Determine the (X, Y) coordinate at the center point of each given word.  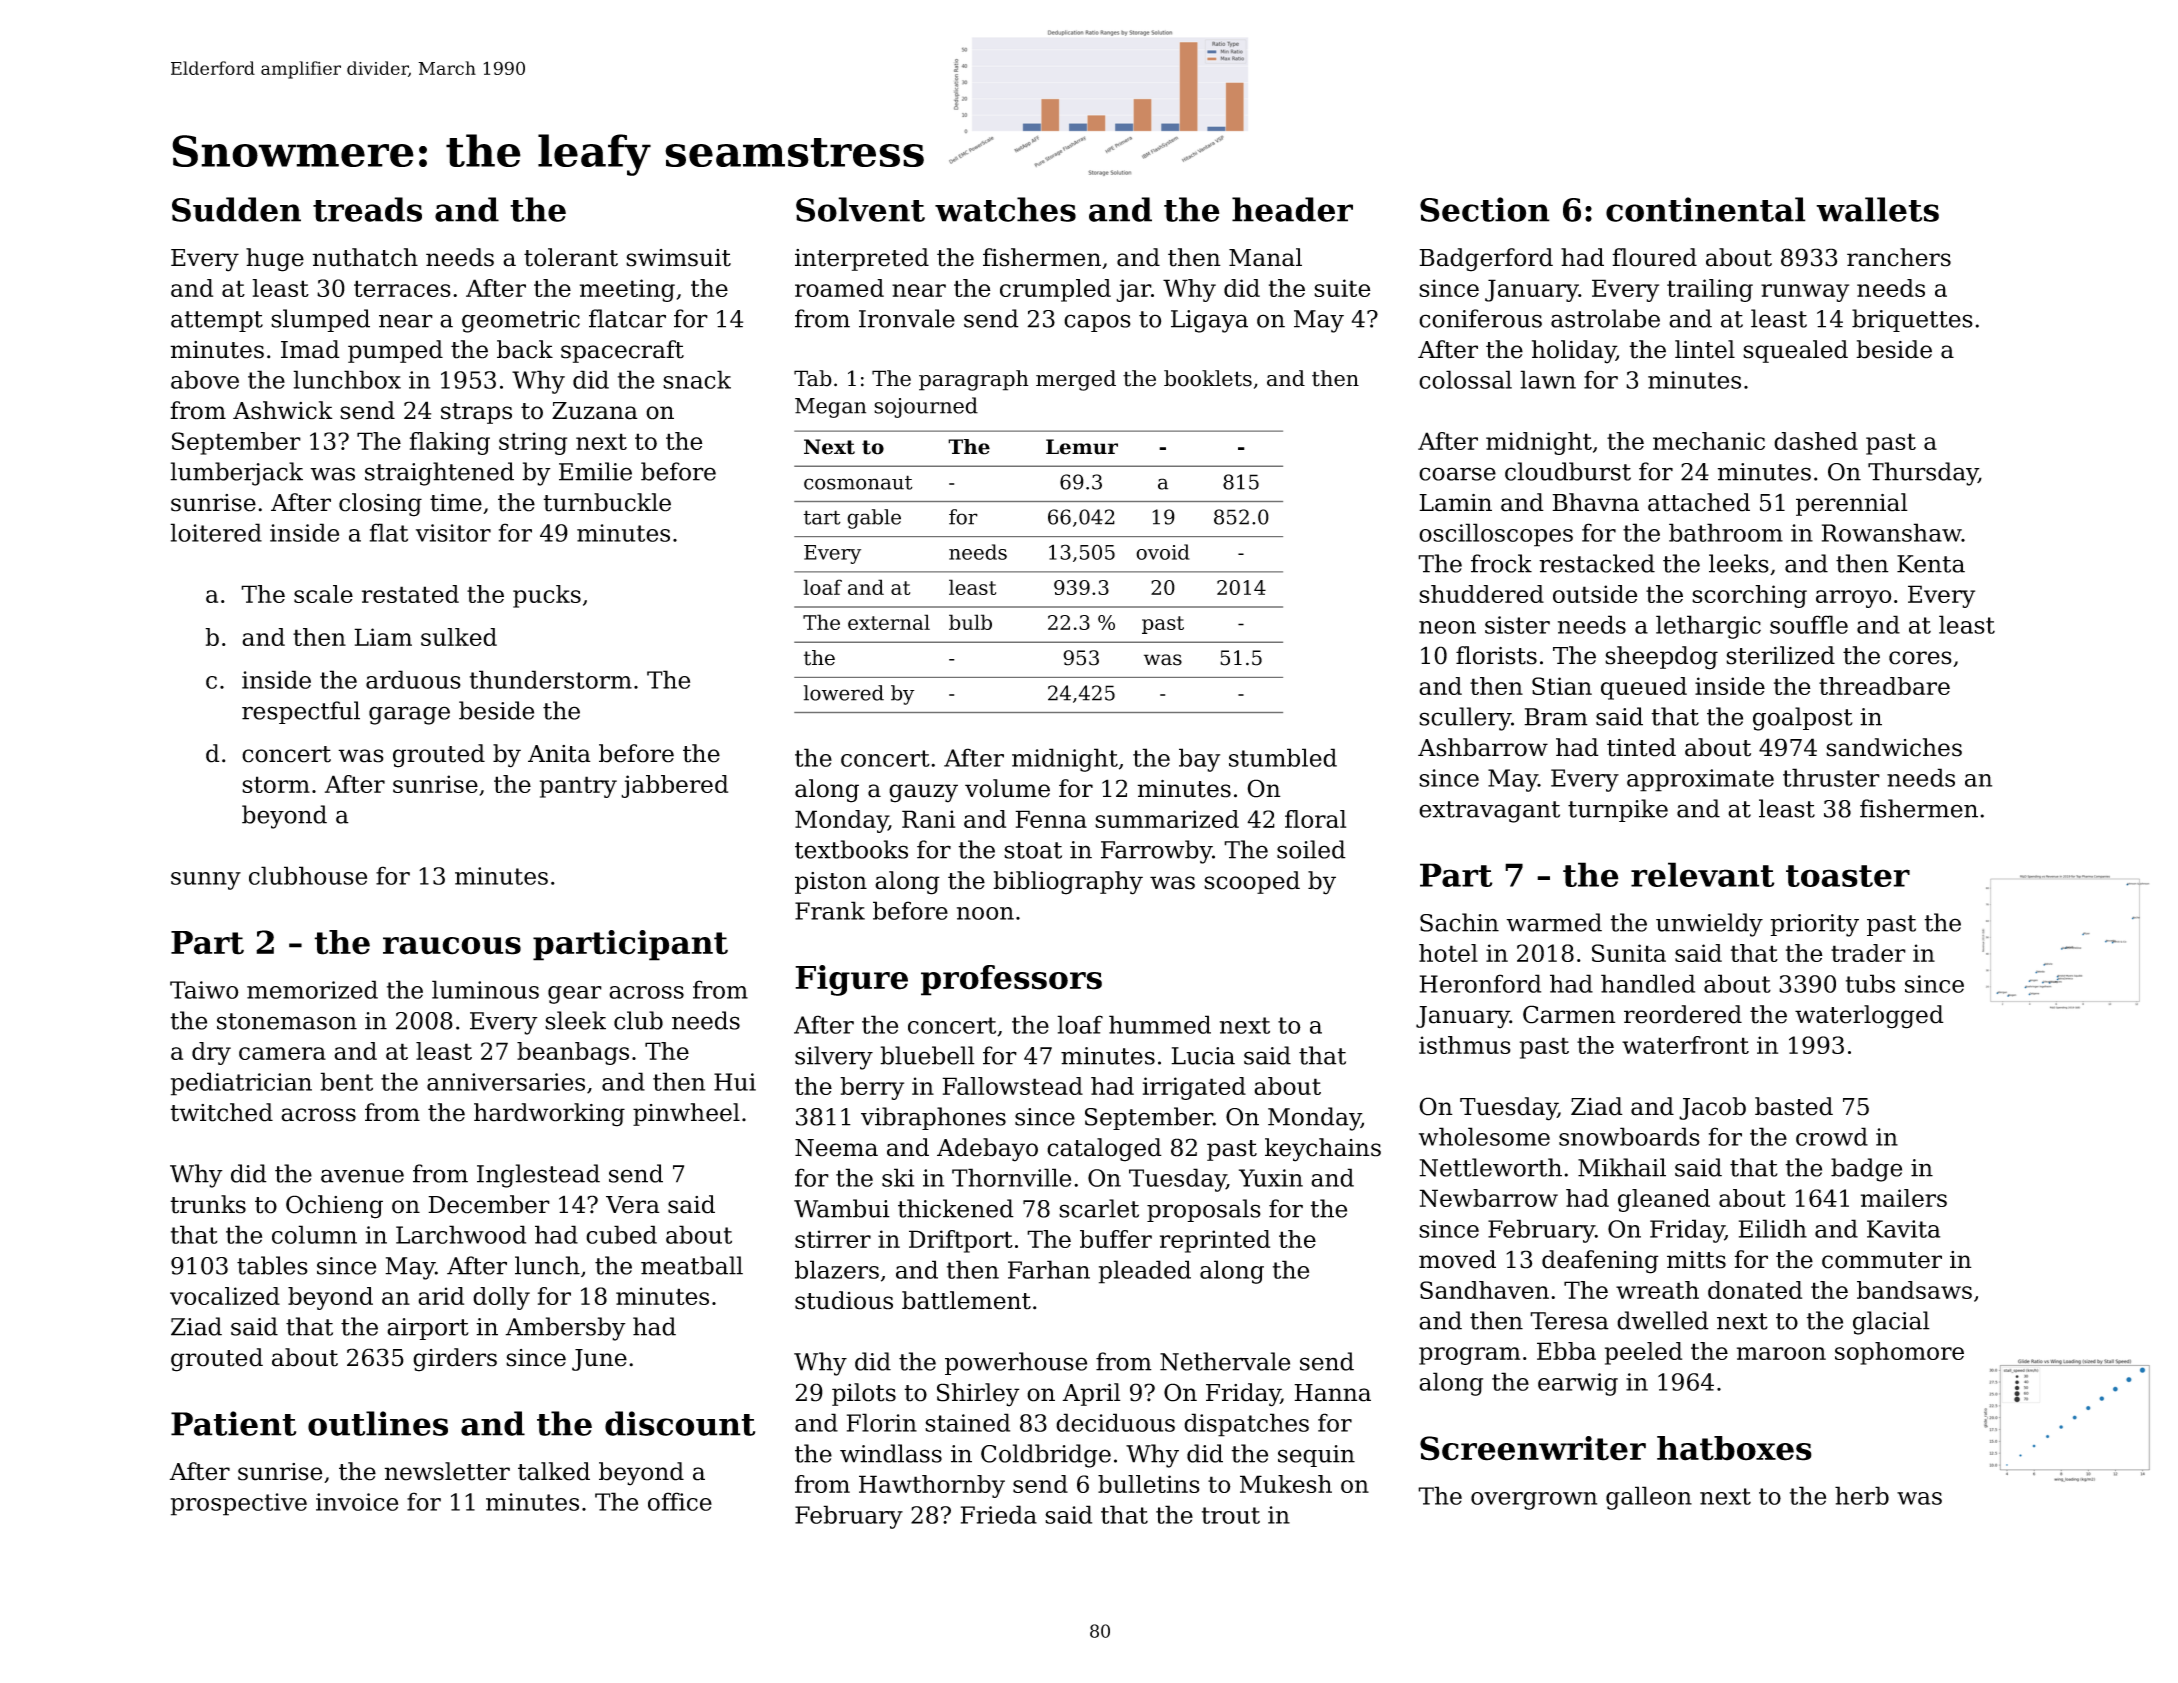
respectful (301, 712)
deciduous (1115, 1422)
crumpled (1055, 290)
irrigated (1194, 1088)
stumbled (1283, 757)
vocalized (225, 1296)
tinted (1641, 747)
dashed (1816, 441)
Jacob (1712, 1108)
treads (367, 209)
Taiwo (204, 990)
